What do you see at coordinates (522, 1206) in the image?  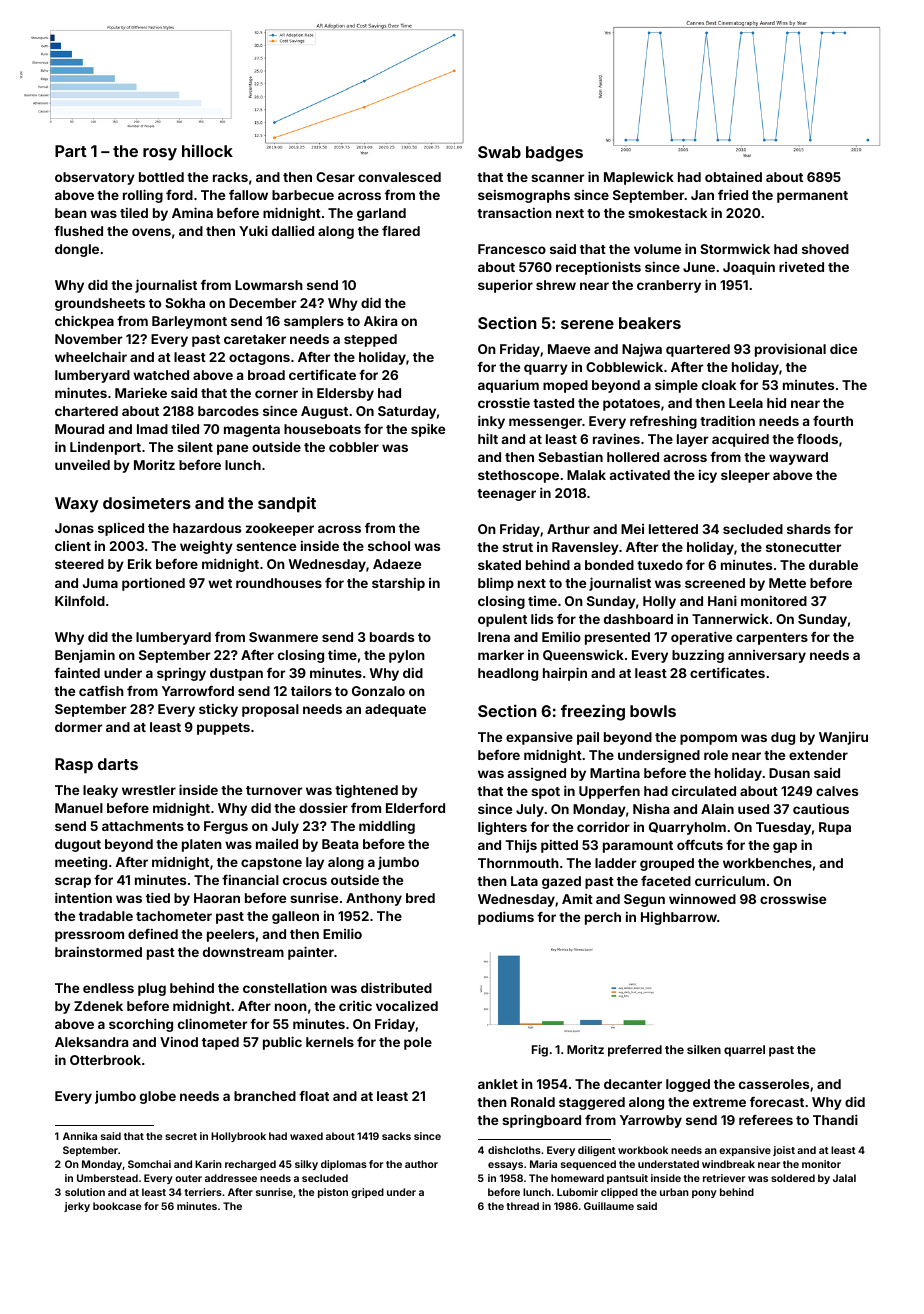 I see `thread` at bounding box center [522, 1206].
